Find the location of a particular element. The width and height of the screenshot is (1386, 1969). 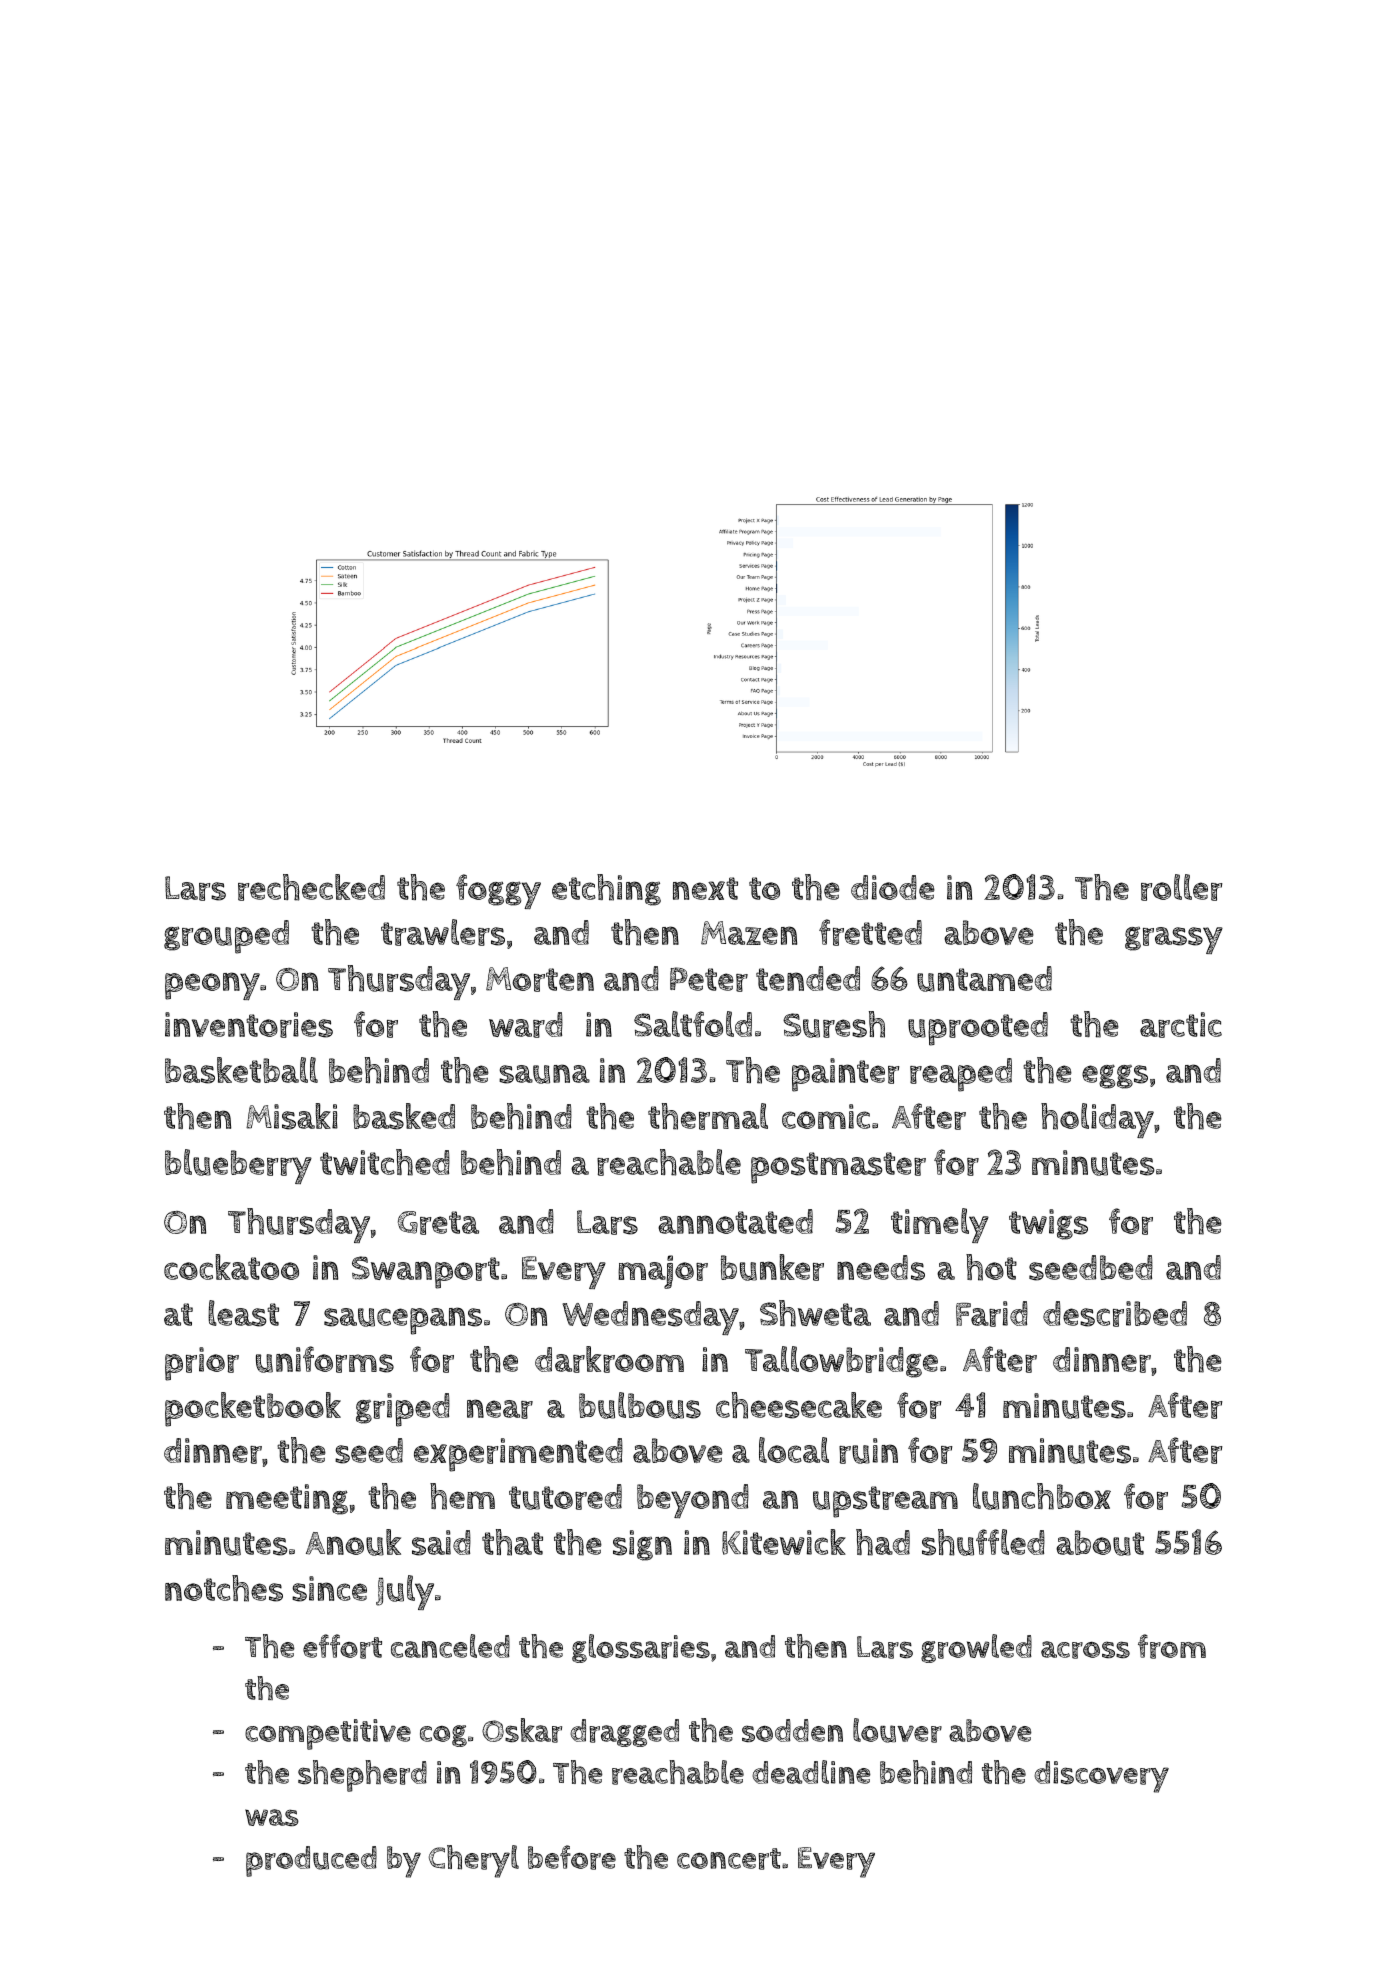

louver is located at coordinates (897, 1730).
